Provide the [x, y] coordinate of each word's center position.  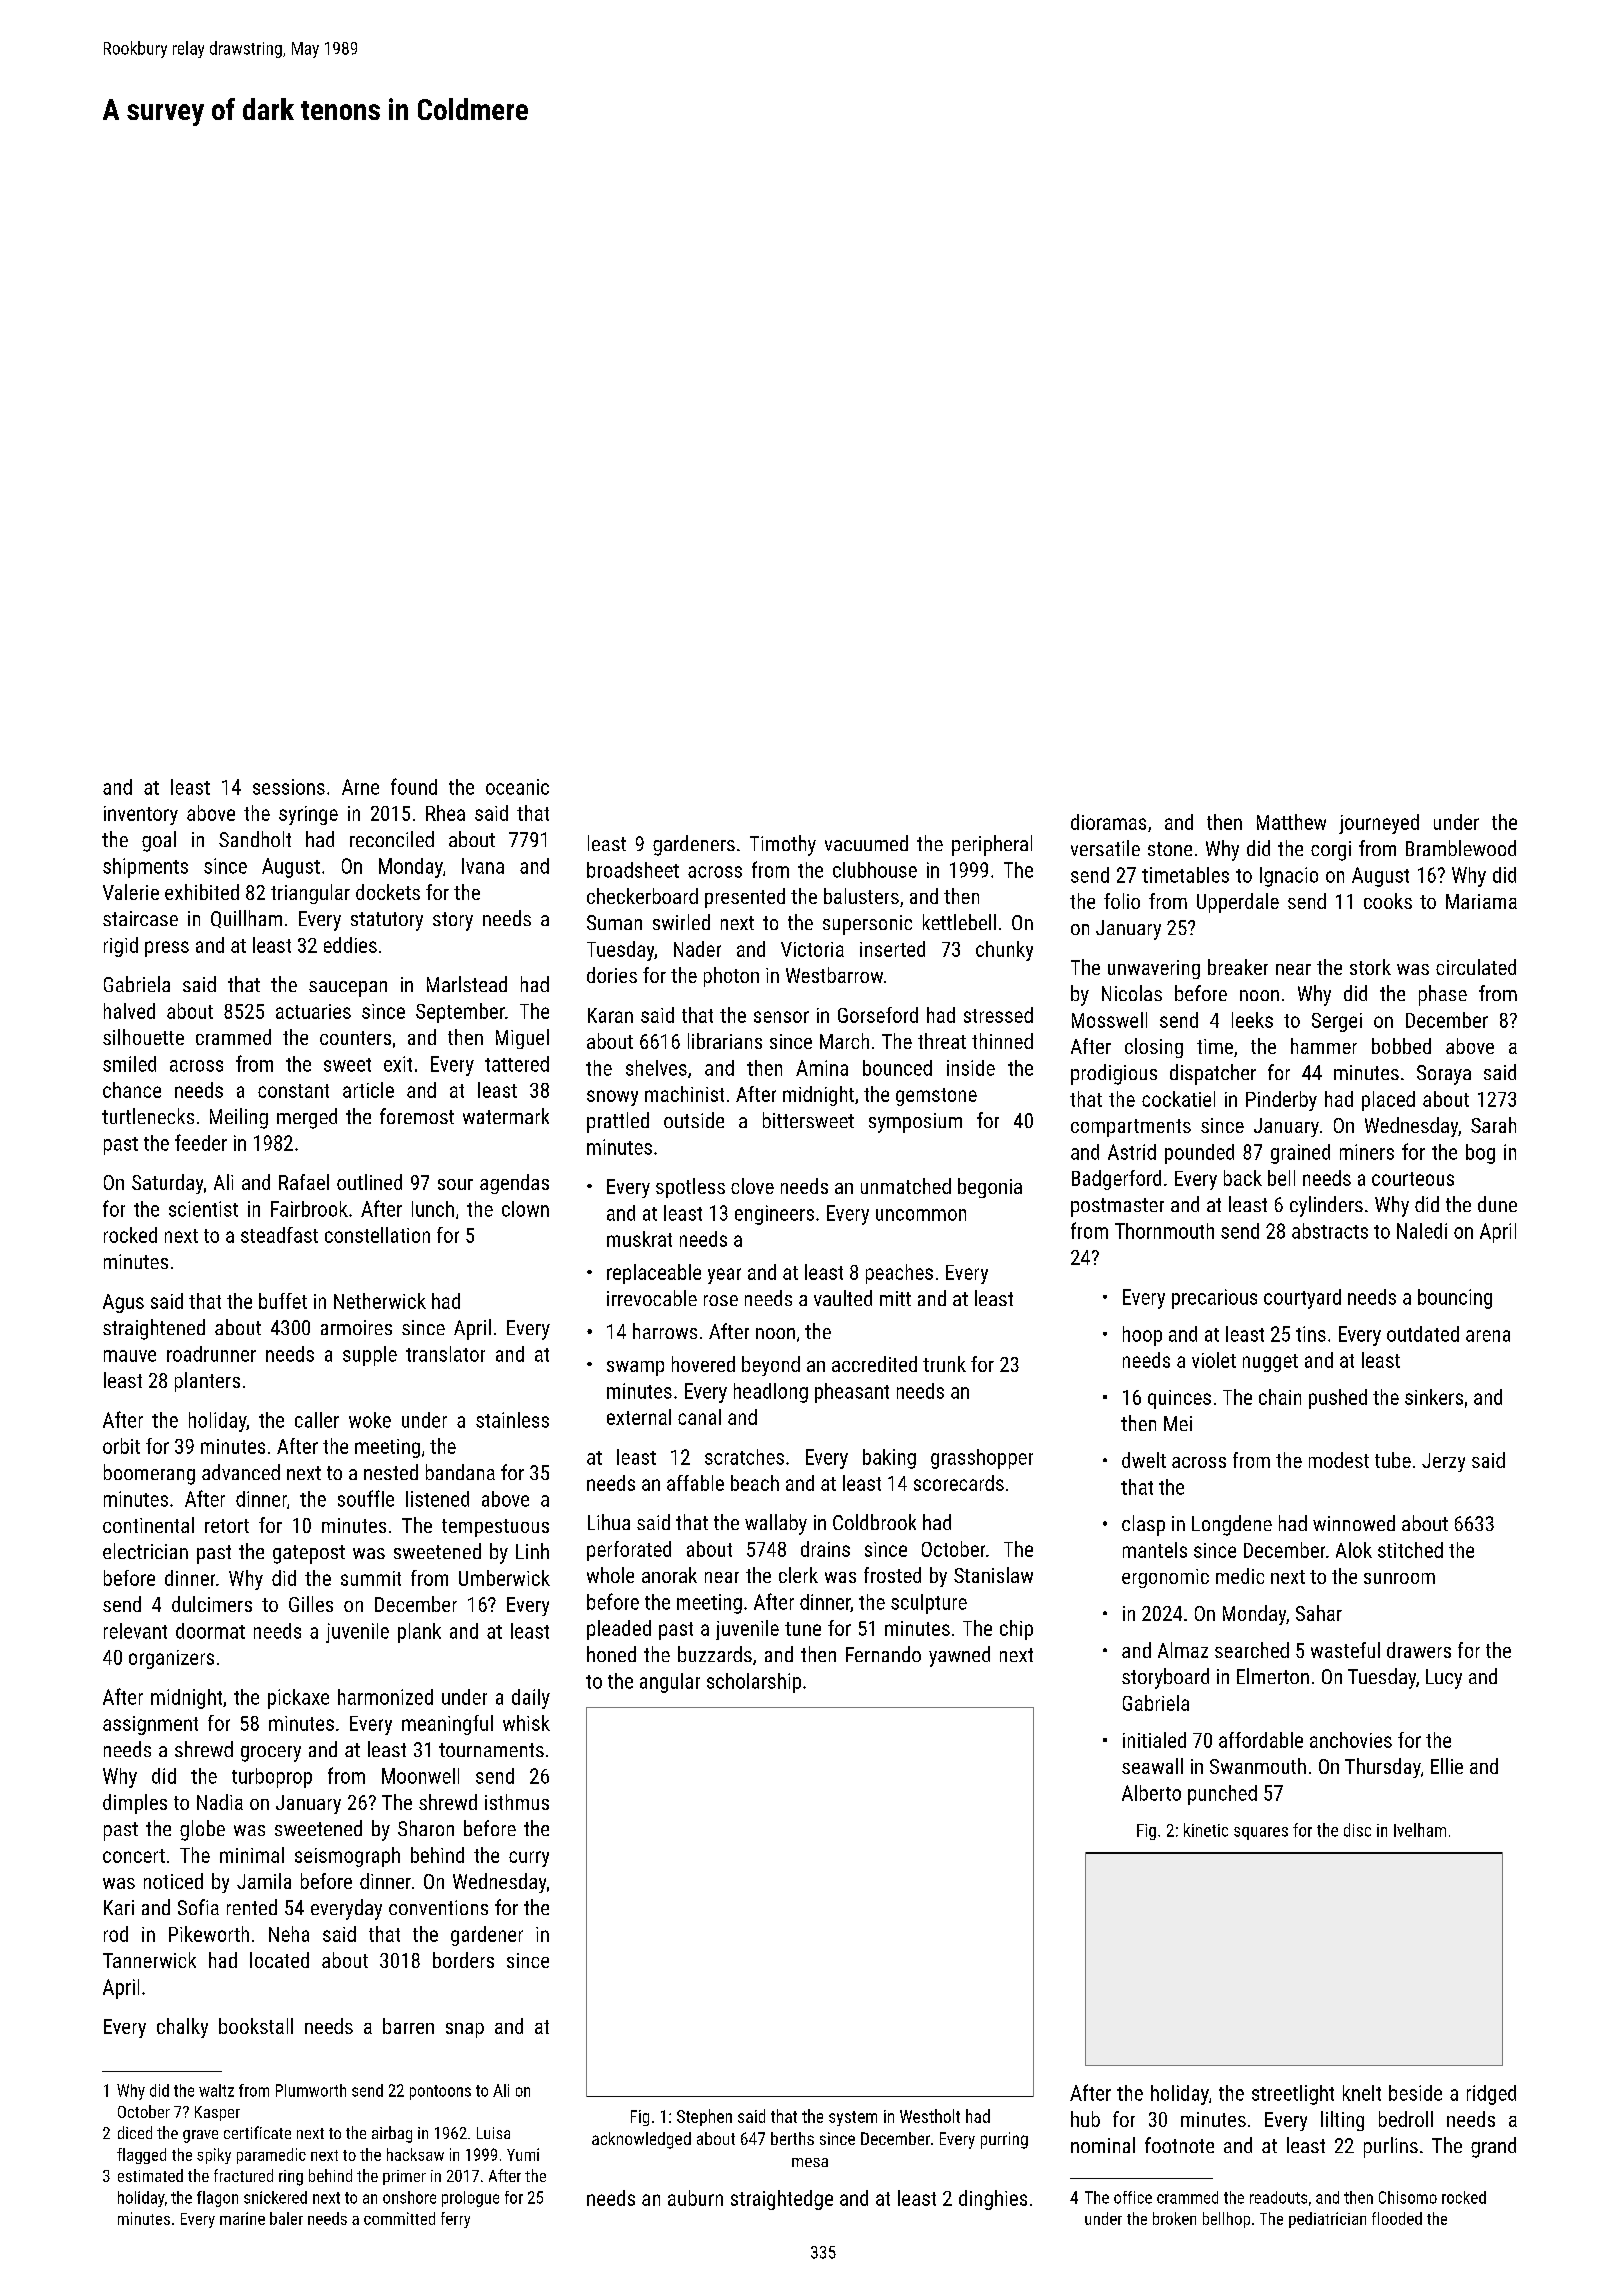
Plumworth [311, 2090]
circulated [1476, 967]
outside [694, 1120]
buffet [283, 1301]
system [853, 2118]
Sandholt [255, 839]
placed [1388, 1101]
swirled [681, 922]
